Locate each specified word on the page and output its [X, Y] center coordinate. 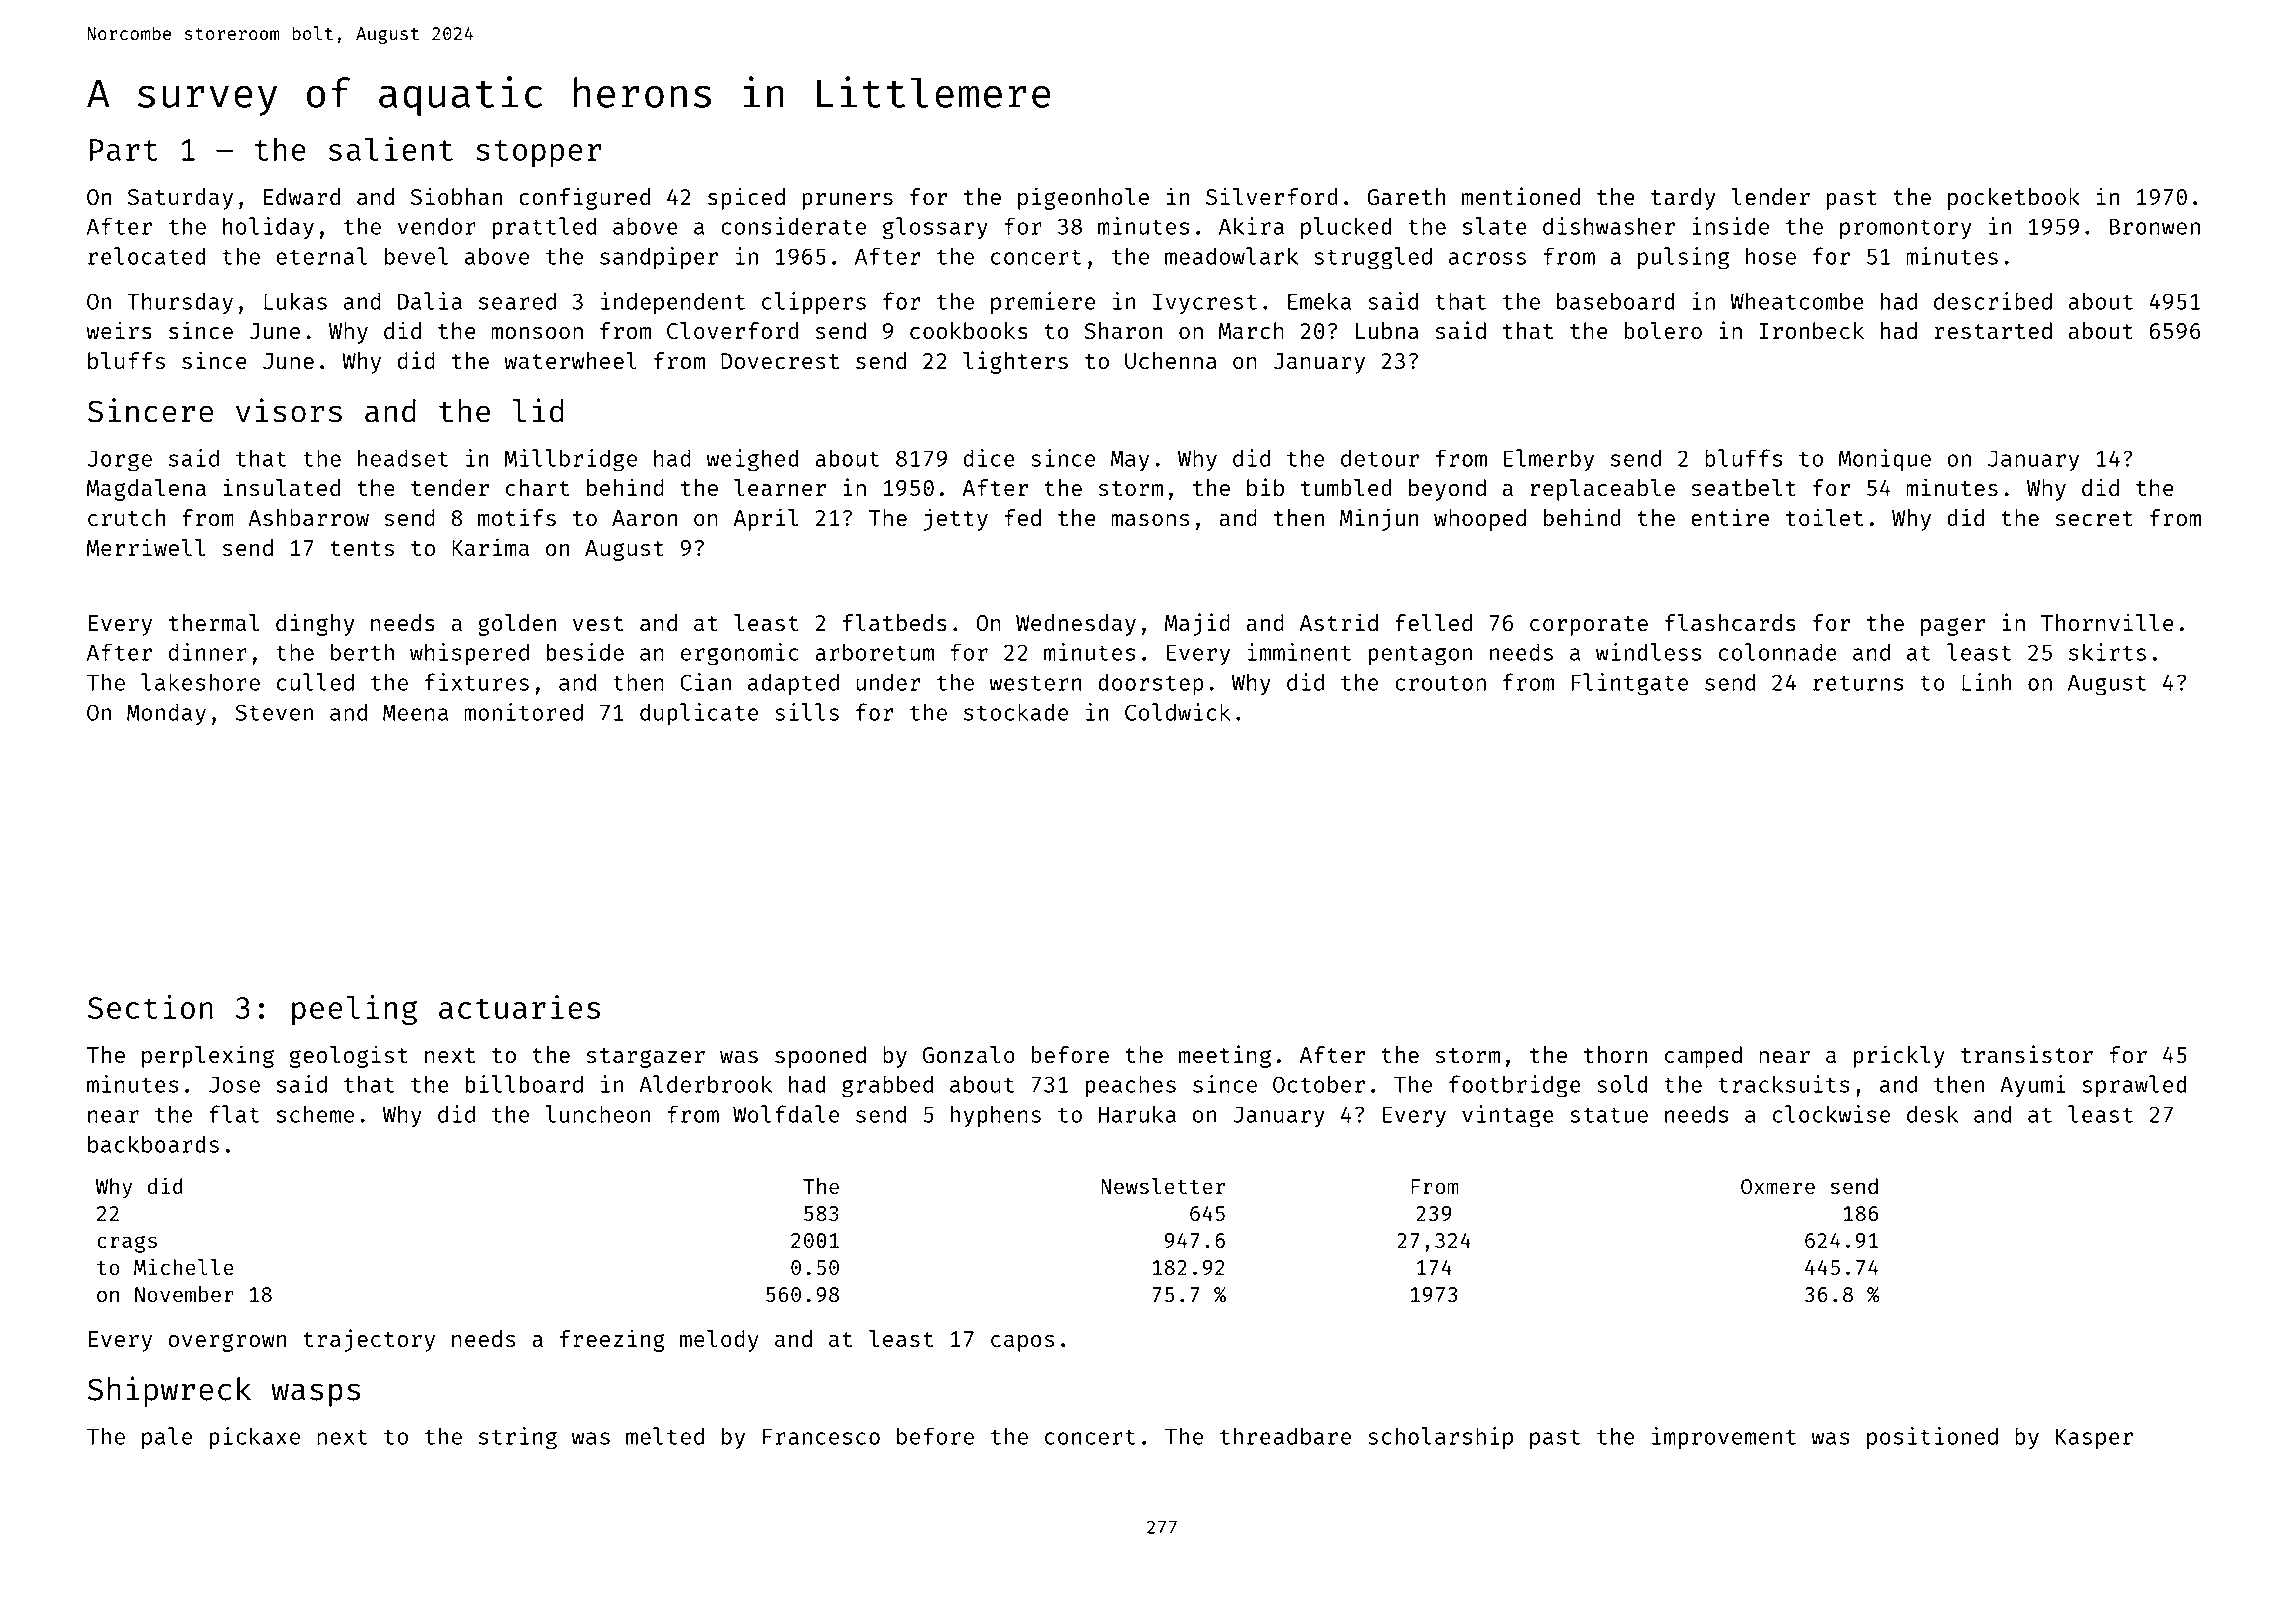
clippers [814, 303]
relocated [147, 256]
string [518, 1438]
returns [1858, 683]
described [1993, 301]
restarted [1993, 330]
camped [1703, 1057]
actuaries [519, 1007]
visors [289, 410]
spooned [820, 1057]
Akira [1251, 226]
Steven [274, 712]
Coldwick [1178, 712]
